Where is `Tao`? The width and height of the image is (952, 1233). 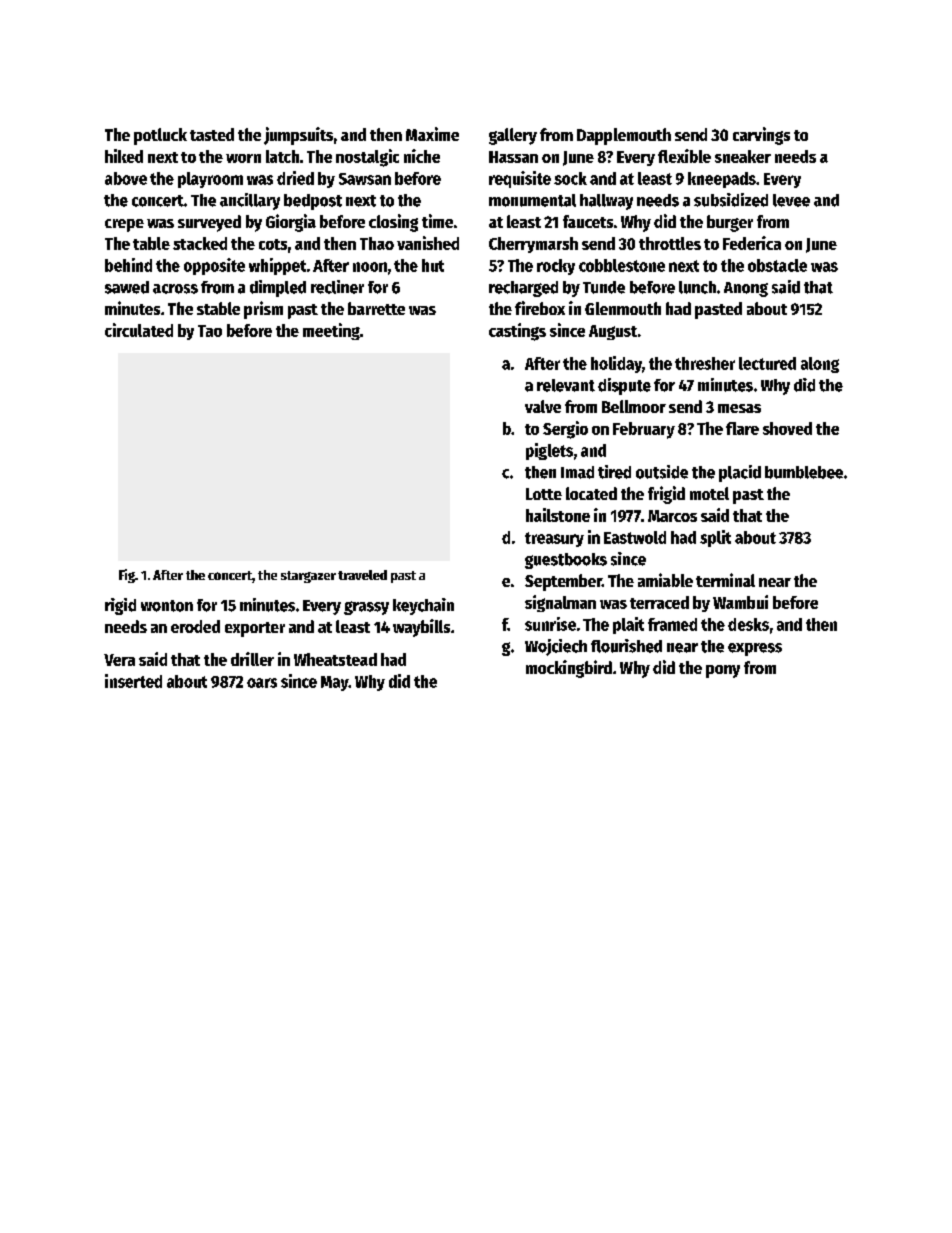 Tao is located at coordinates (210, 331).
